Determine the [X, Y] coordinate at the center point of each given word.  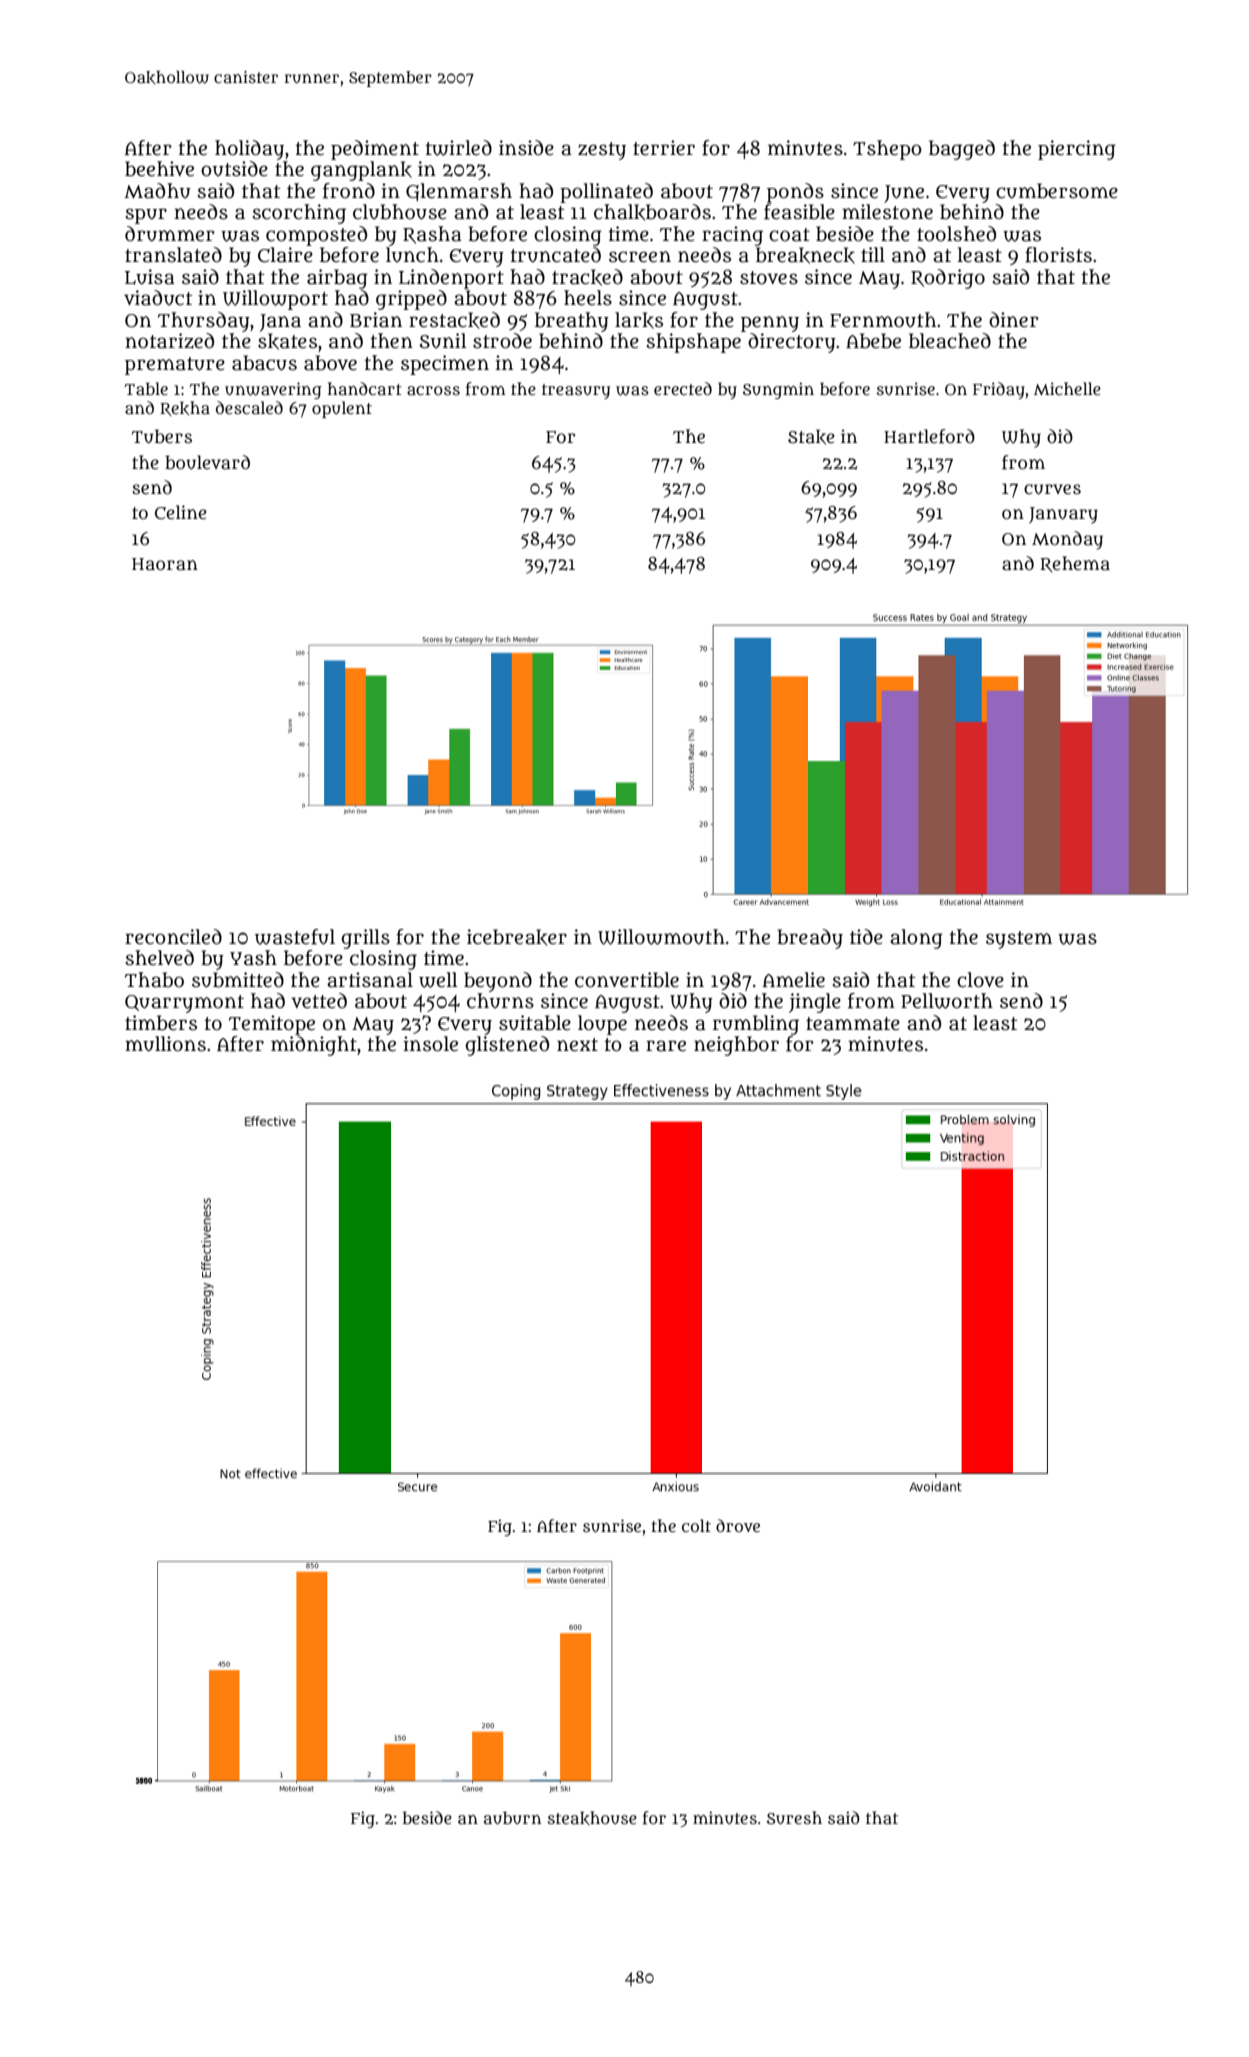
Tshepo [887, 150]
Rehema [1075, 564]
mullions [165, 1044]
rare [666, 1046]
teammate [853, 1024]
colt [696, 1525]
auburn [512, 1818]
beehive [159, 169]
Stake [811, 437]
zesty [602, 151]
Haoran [165, 564]
